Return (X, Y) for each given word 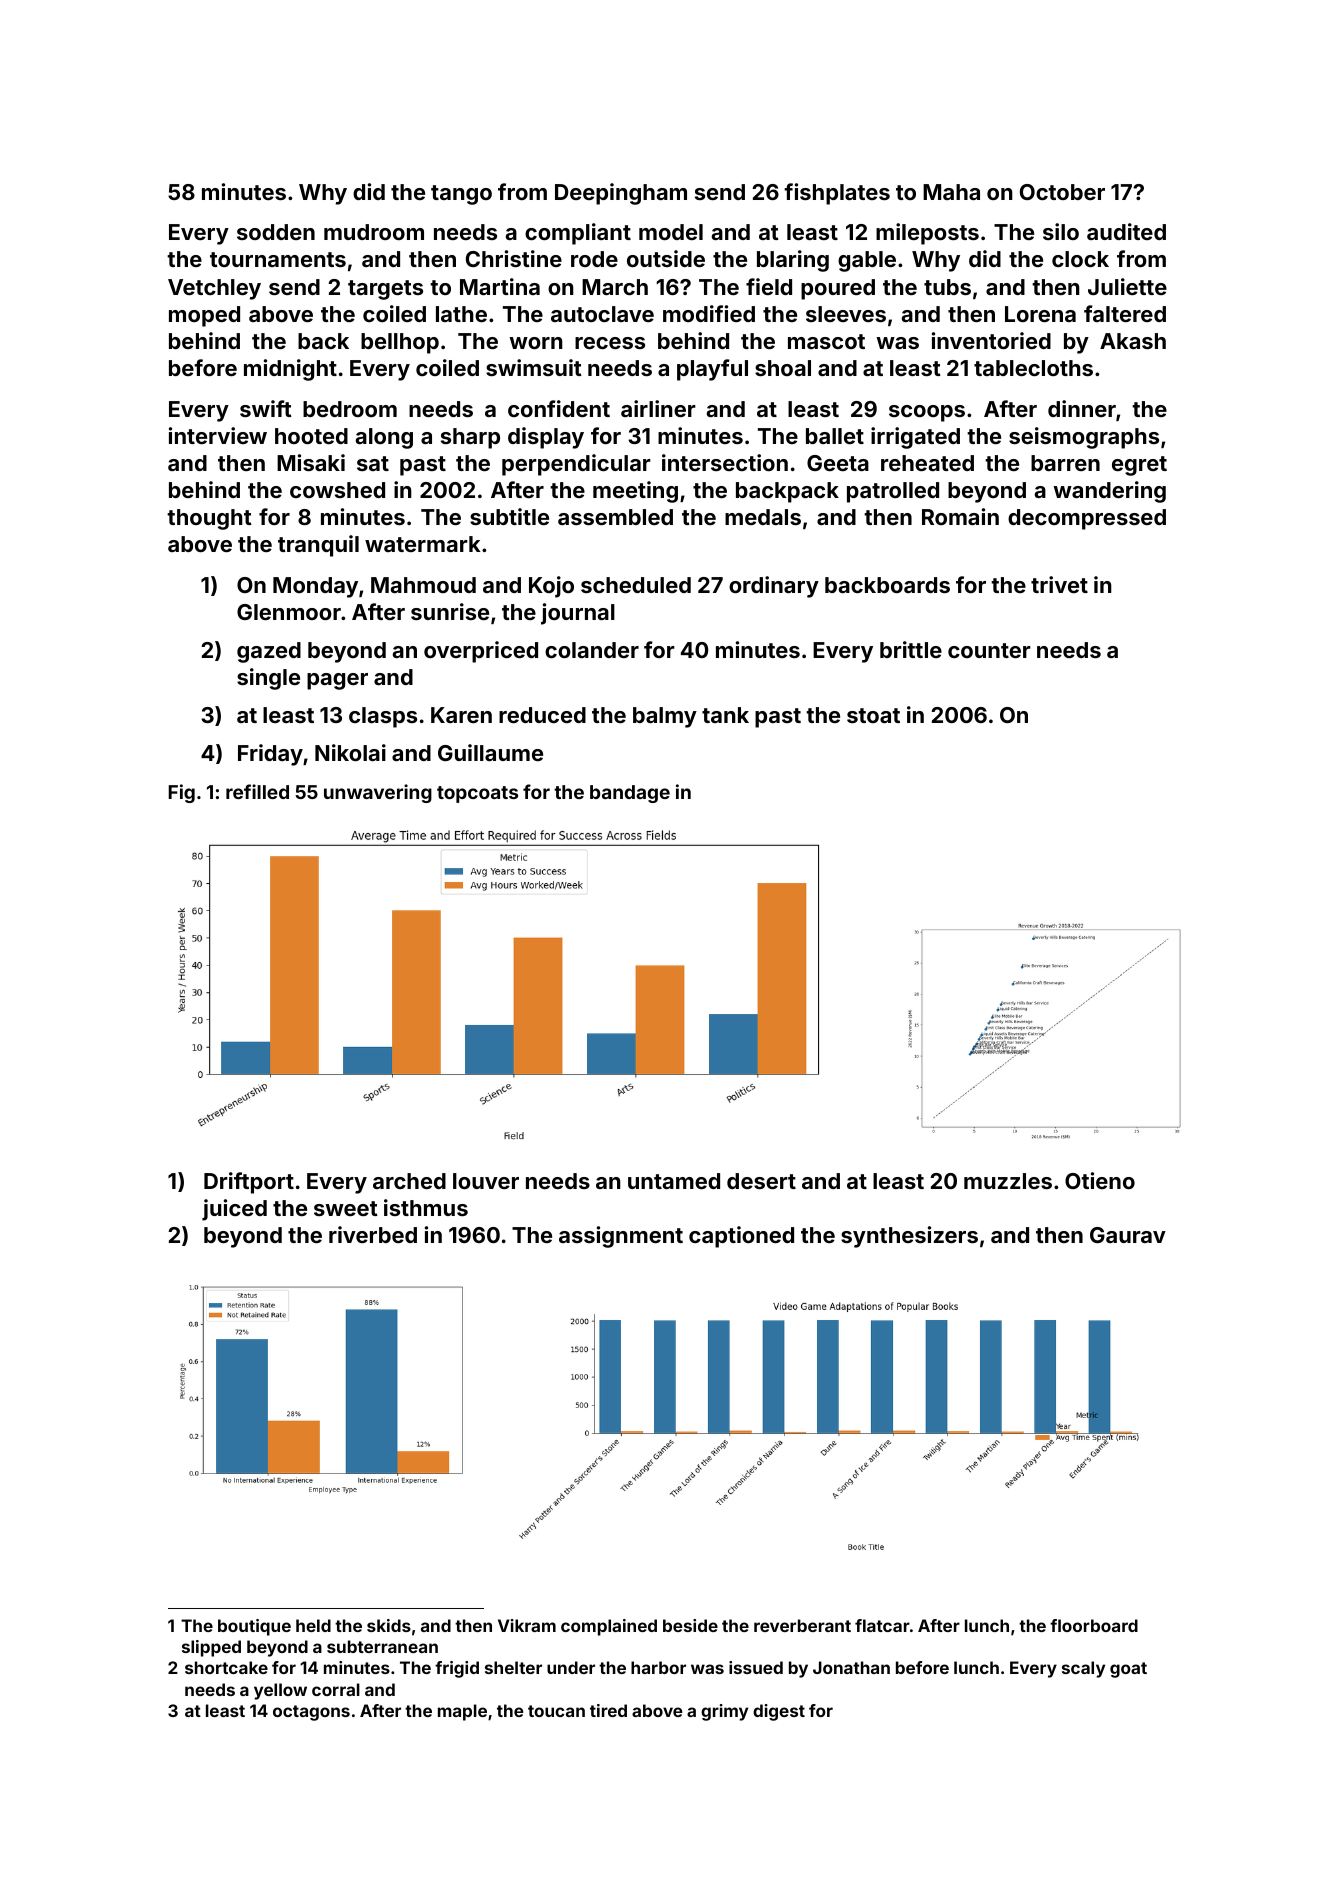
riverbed (373, 1234)
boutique (254, 1627)
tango (461, 195)
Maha (951, 192)
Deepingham (621, 194)
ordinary (774, 587)
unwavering (378, 793)
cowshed (337, 490)
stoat (873, 715)
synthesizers (909, 1237)
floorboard (1094, 1625)
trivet (1059, 584)
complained (609, 1627)
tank (725, 715)
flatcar (882, 1625)
